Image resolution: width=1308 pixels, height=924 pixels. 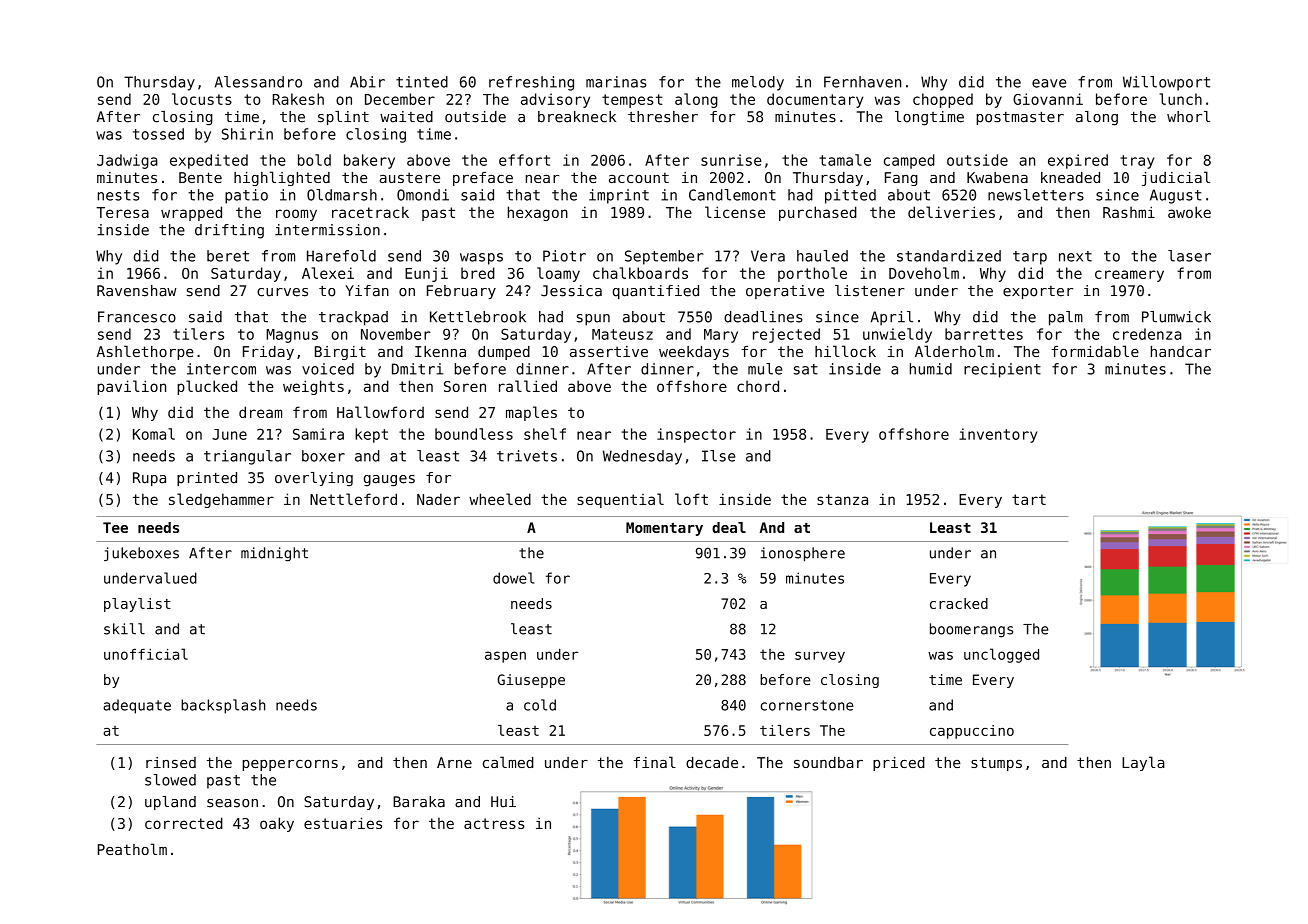 I want to click on Peatholm, so click(x=132, y=849).
